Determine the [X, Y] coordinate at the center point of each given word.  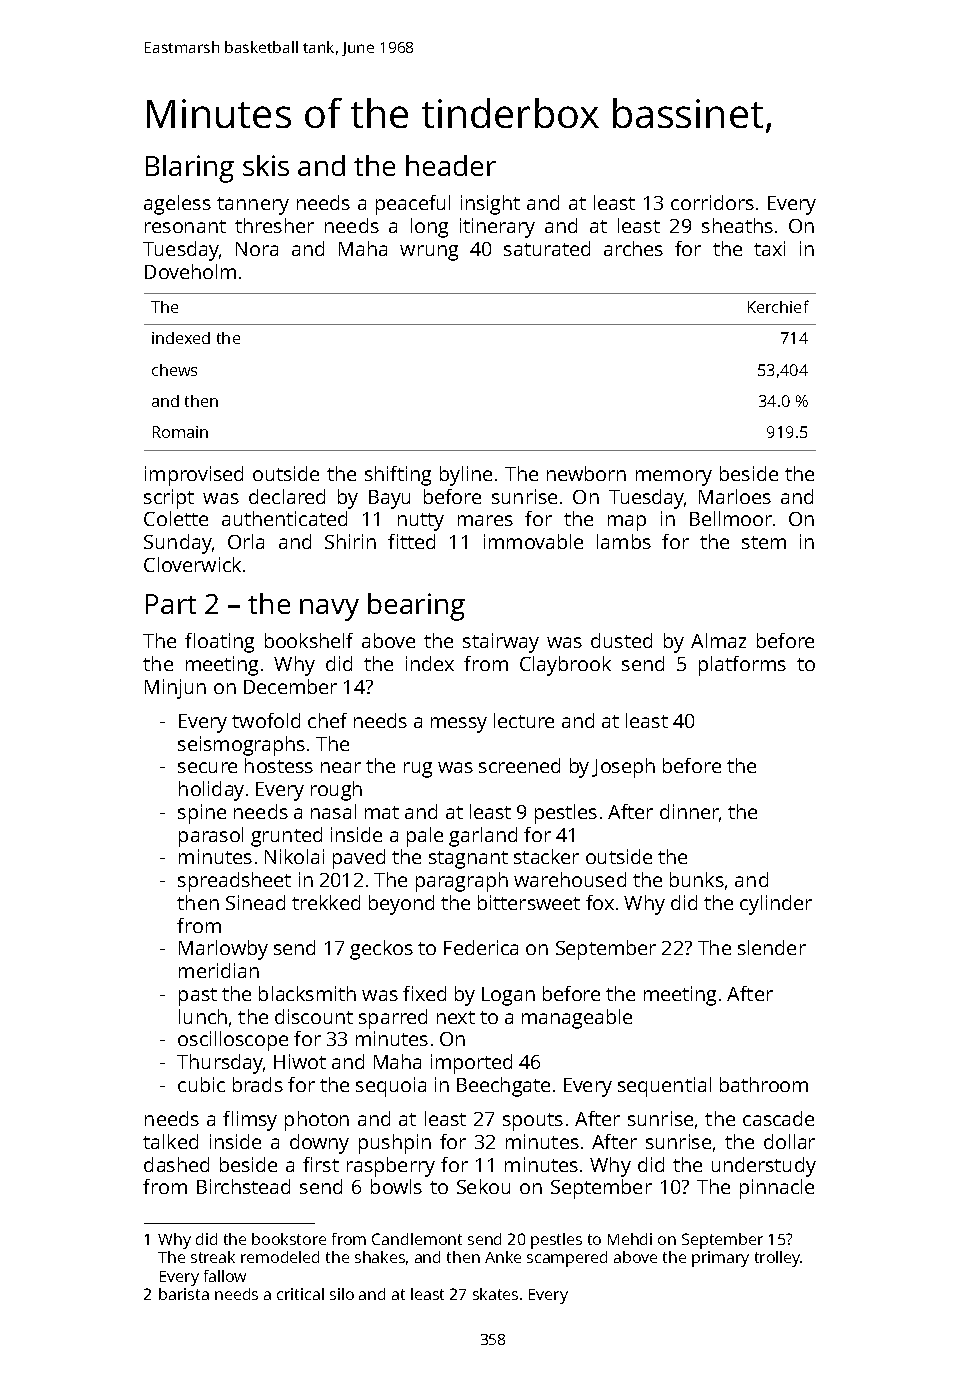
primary [720, 1259]
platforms [742, 666]
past [198, 997]
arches [633, 248]
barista [184, 1294]
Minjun [175, 689]
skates [495, 1294]
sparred [393, 1019]
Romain [180, 432]
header [451, 165]
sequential [664, 1087]
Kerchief [778, 306]
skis [266, 165]
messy [459, 725]
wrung [429, 253]
